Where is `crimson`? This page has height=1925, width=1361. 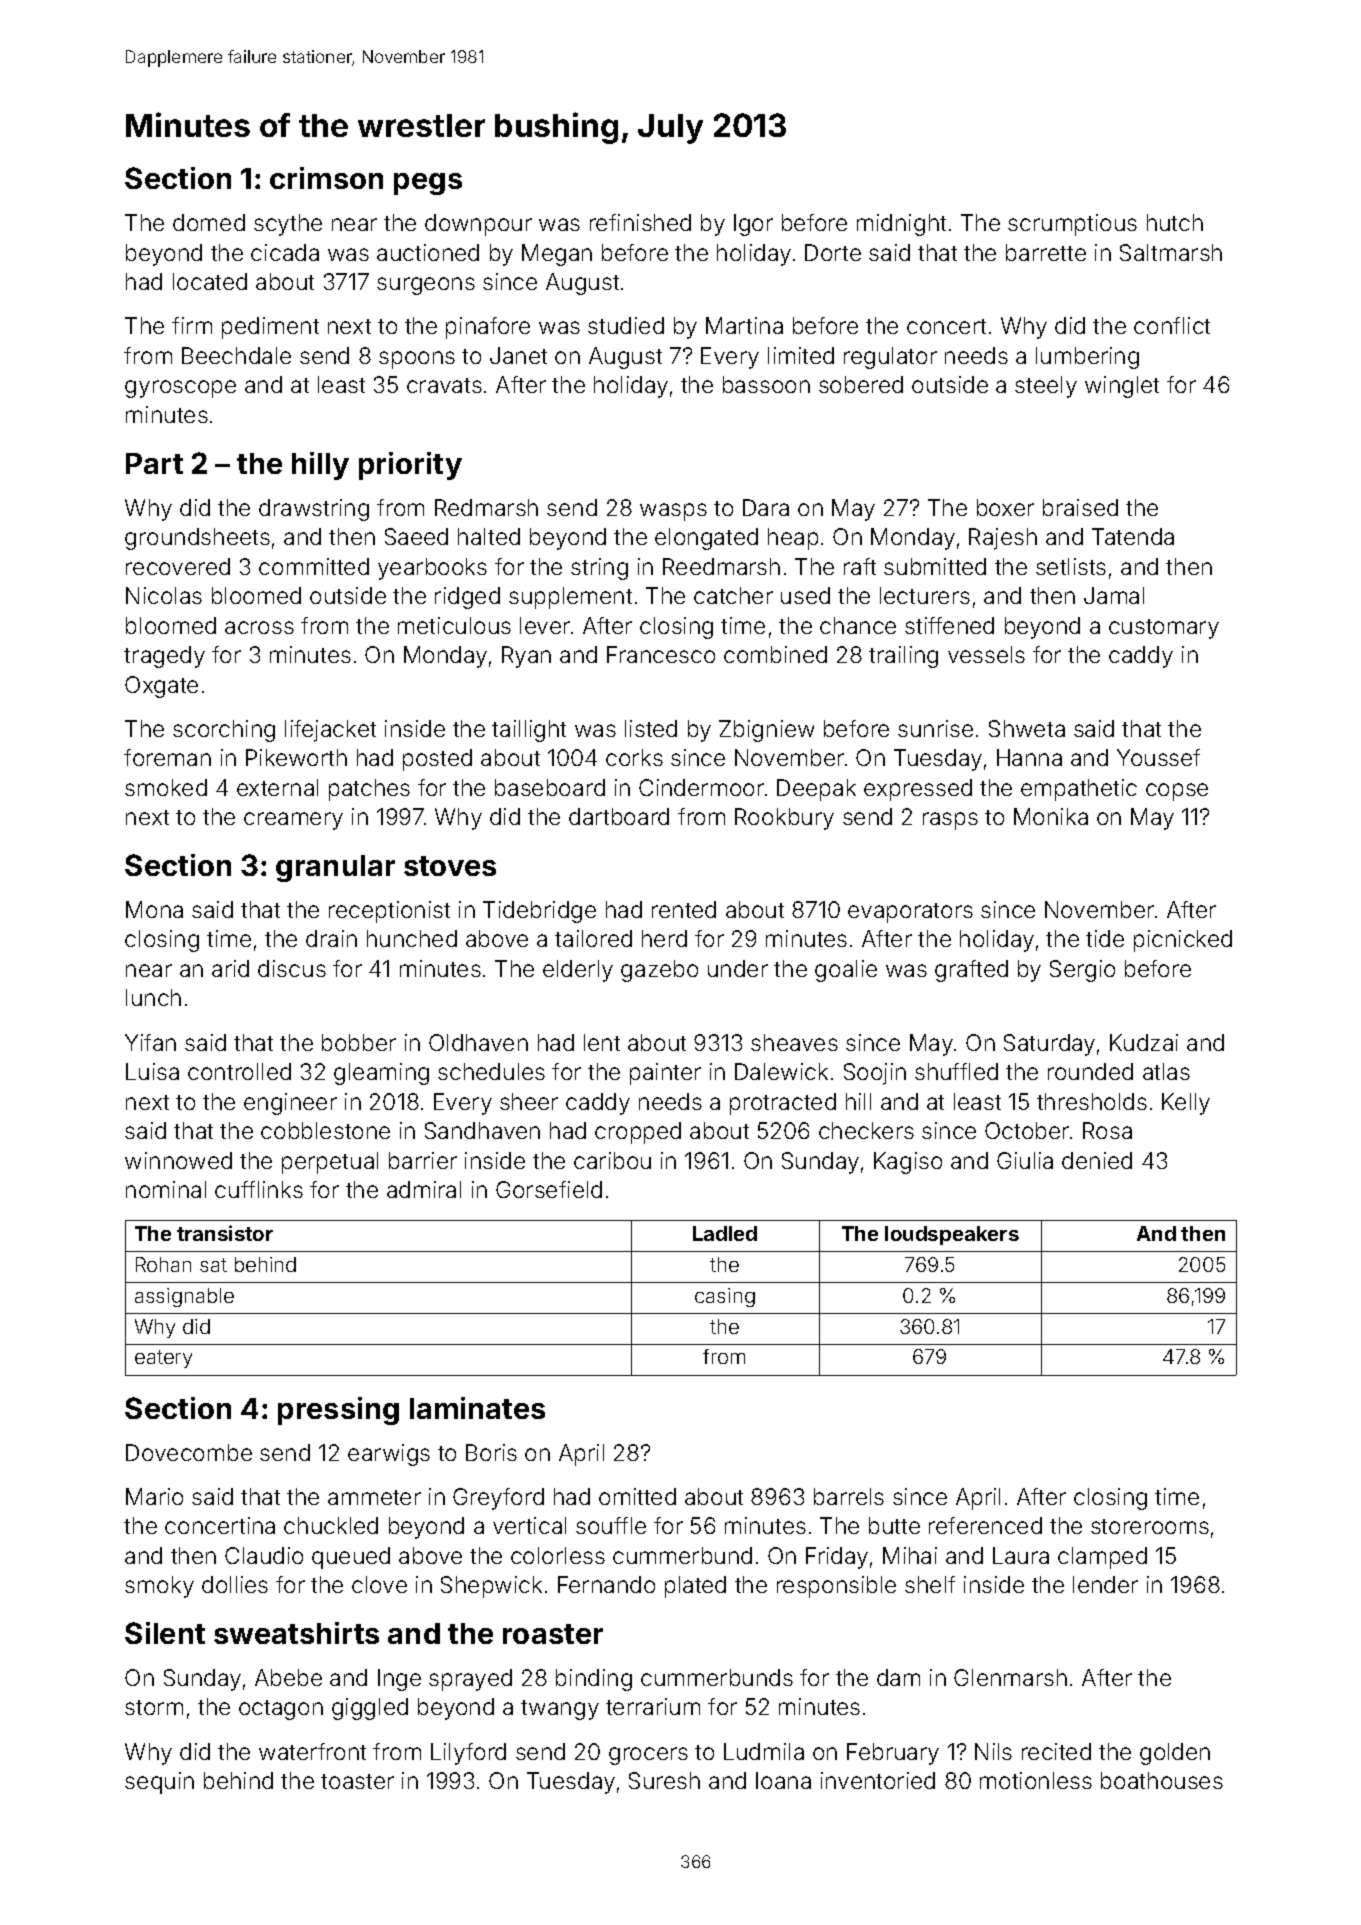
crimson is located at coordinates (326, 178).
